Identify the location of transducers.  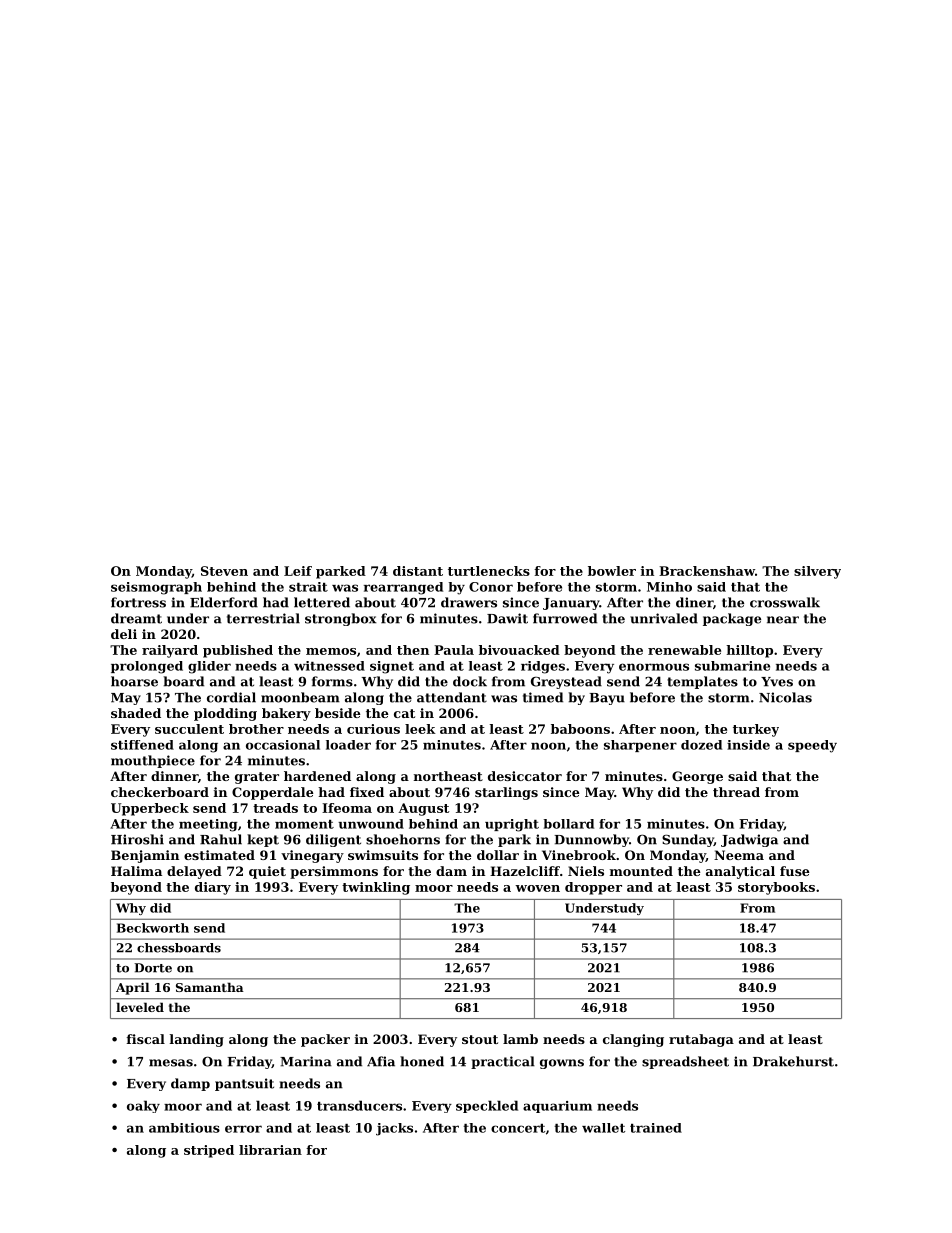
(359, 1105).
